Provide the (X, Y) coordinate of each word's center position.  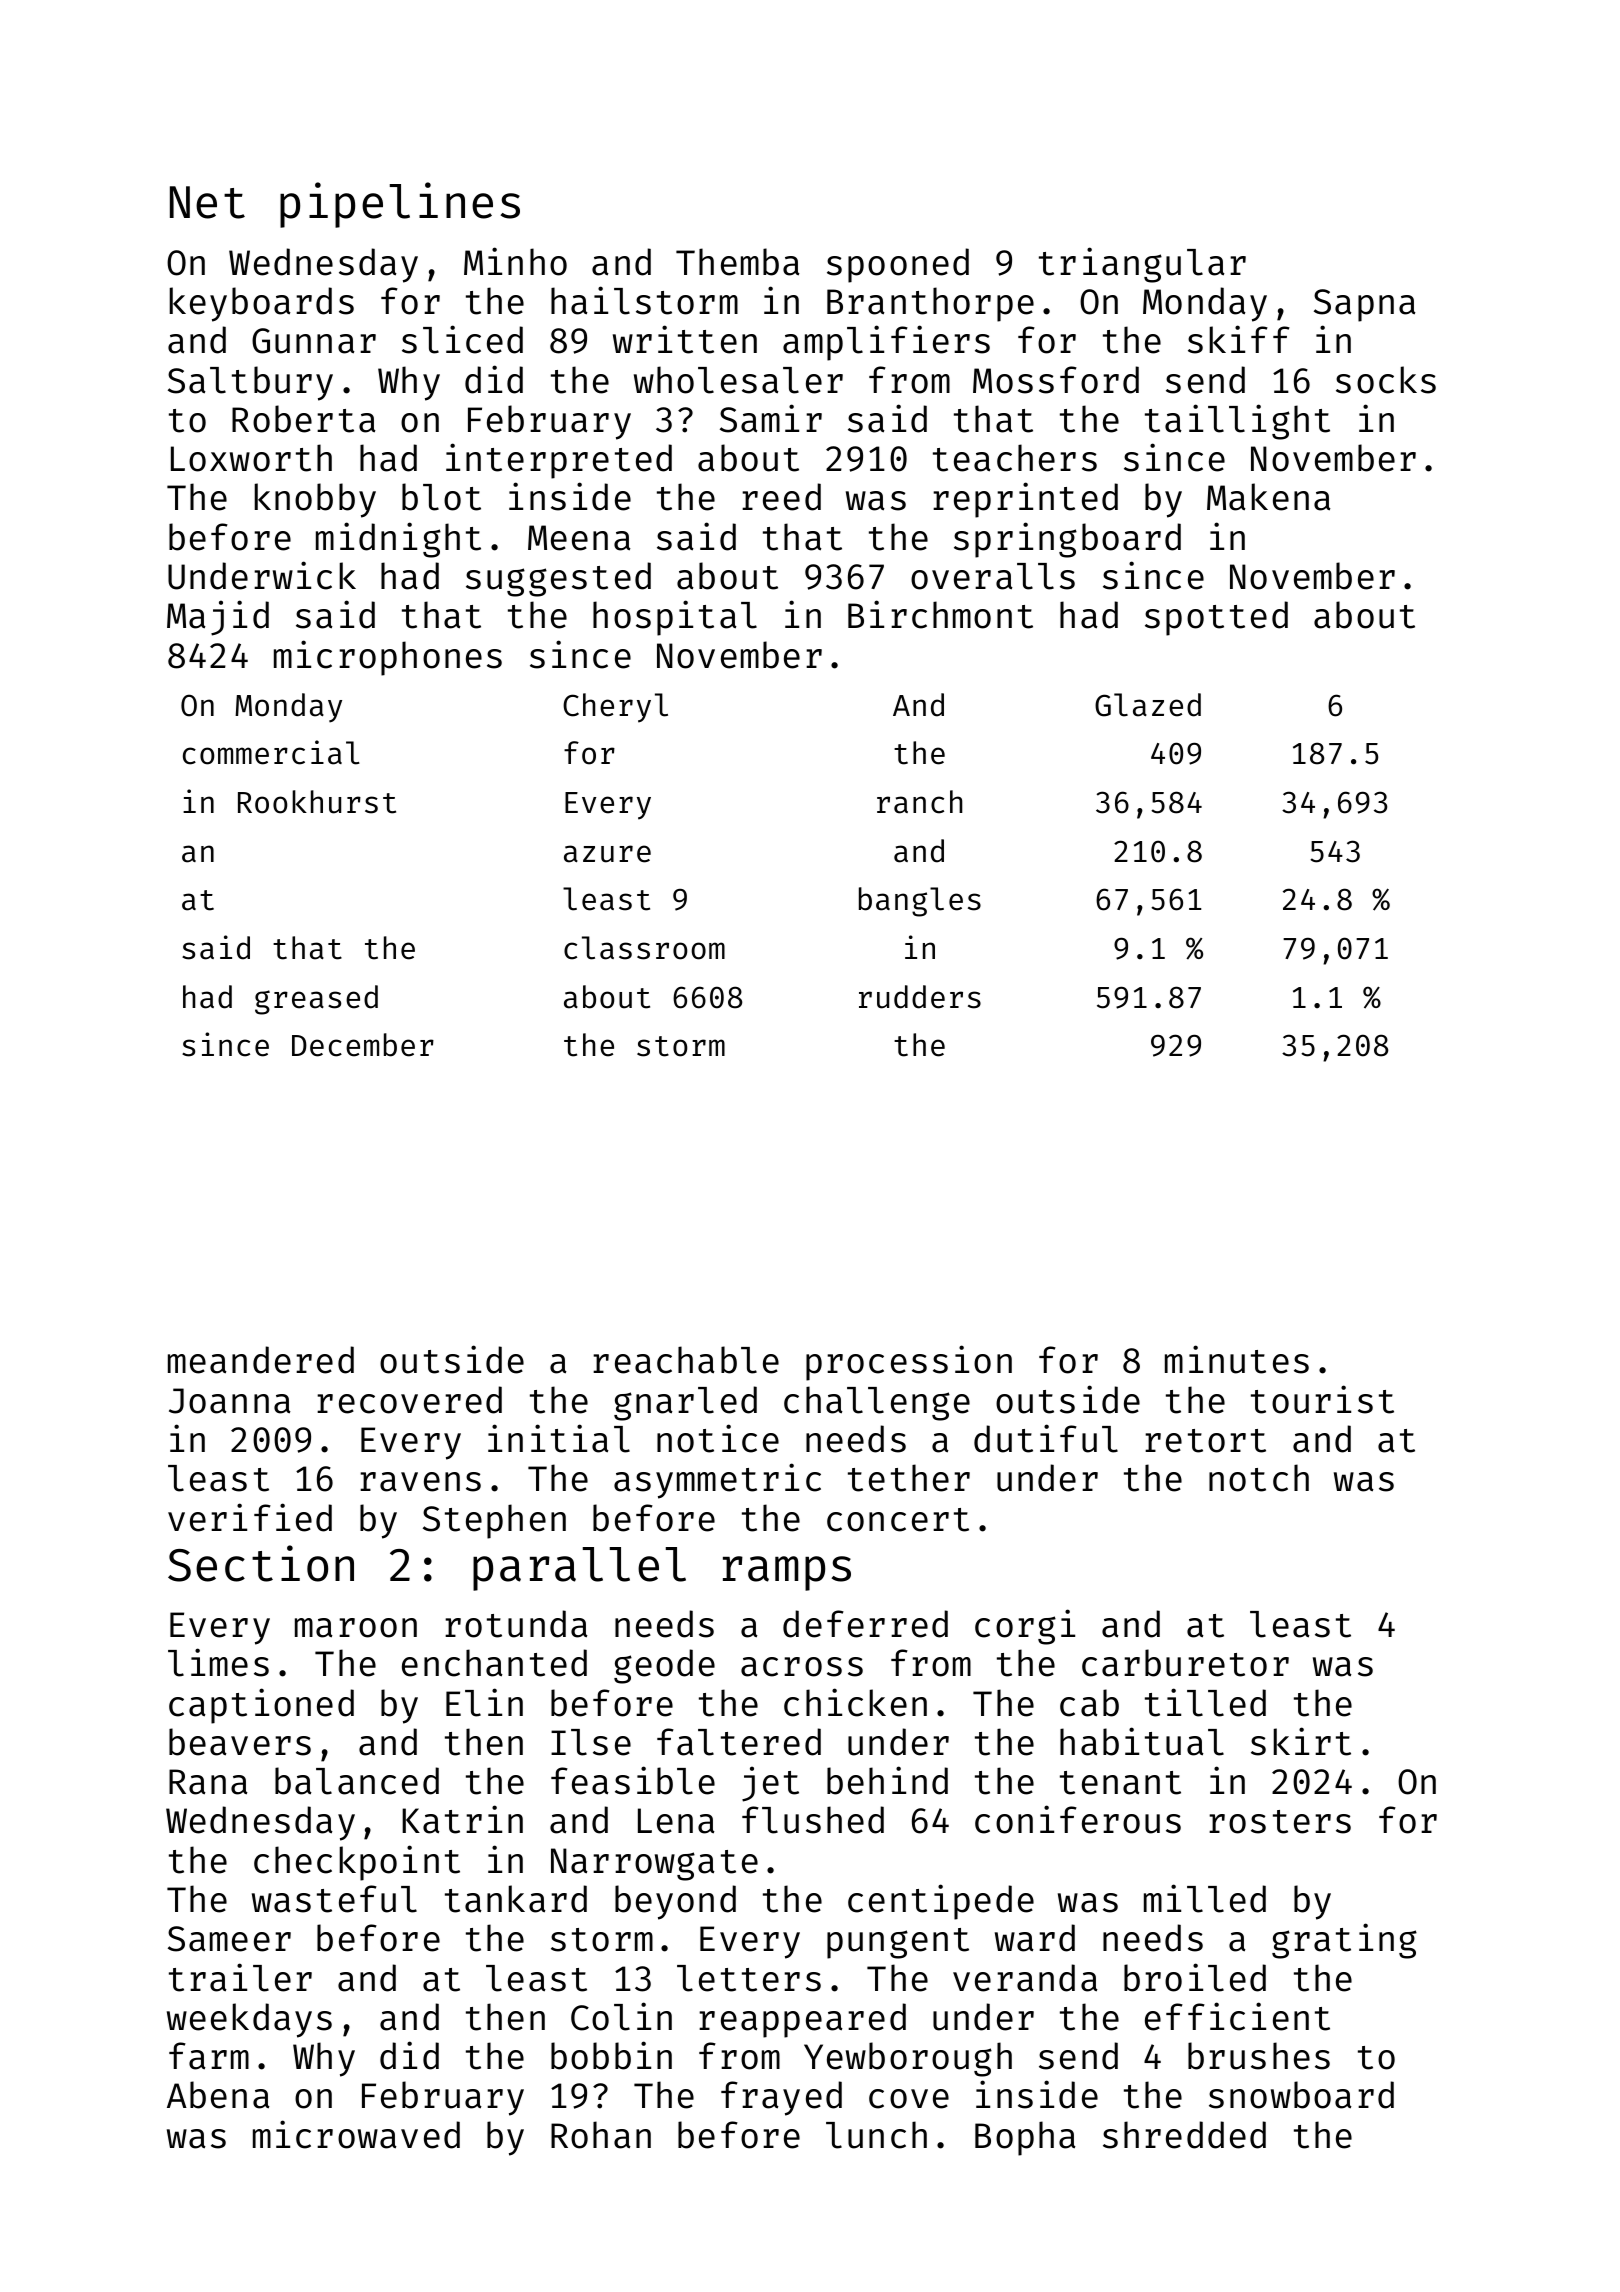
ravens (420, 1482)
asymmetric (717, 1481)
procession (909, 1363)
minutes (1237, 1359)
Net (207, 202)
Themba (738, 262)
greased (316, 1000)
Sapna (1365, 305)
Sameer (229, 1939)
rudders (920, 997)
